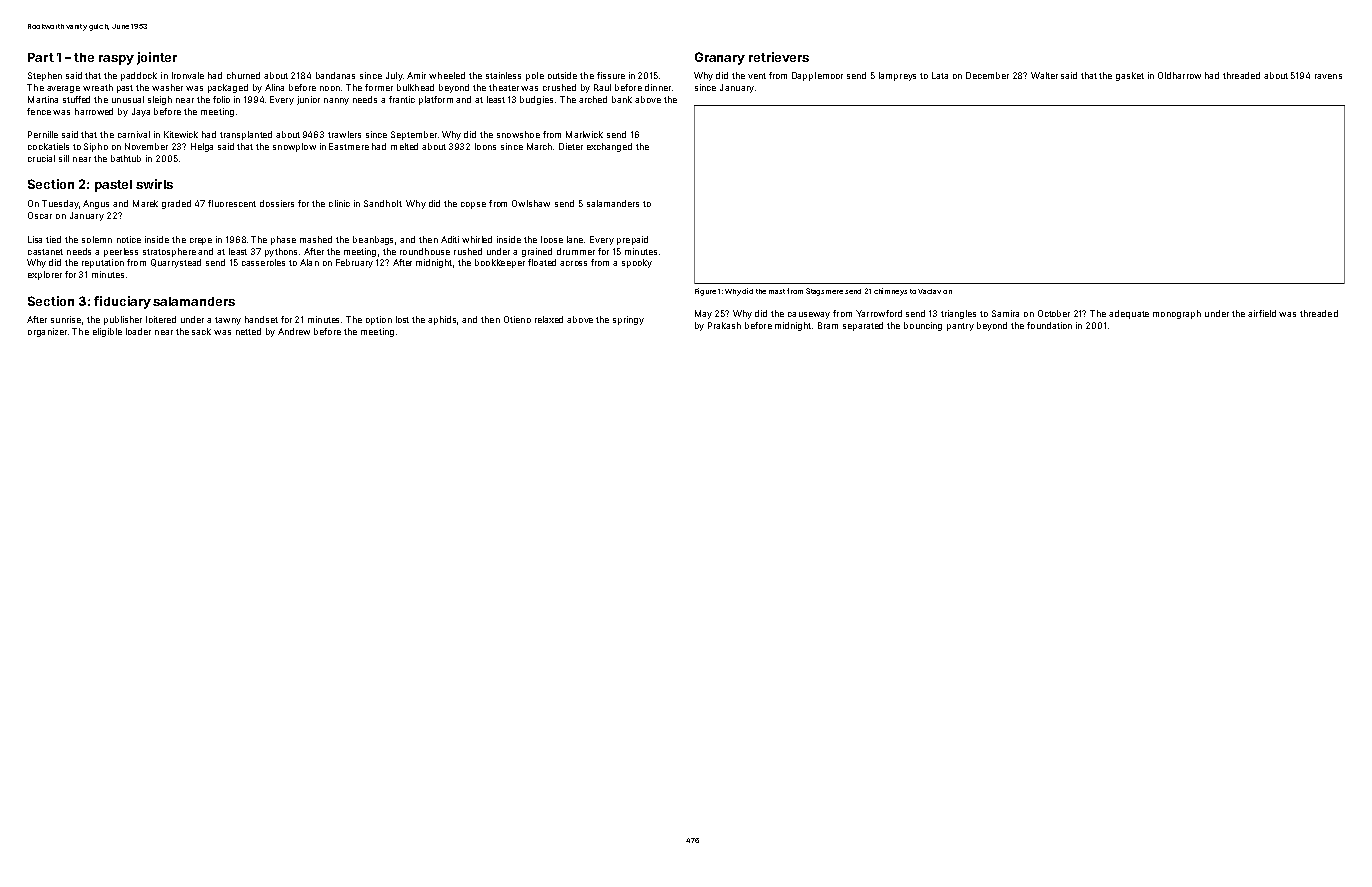  Describe the element at coordinates (1179, 75) in the screenshot. I see `Oldharrow` at that location.
